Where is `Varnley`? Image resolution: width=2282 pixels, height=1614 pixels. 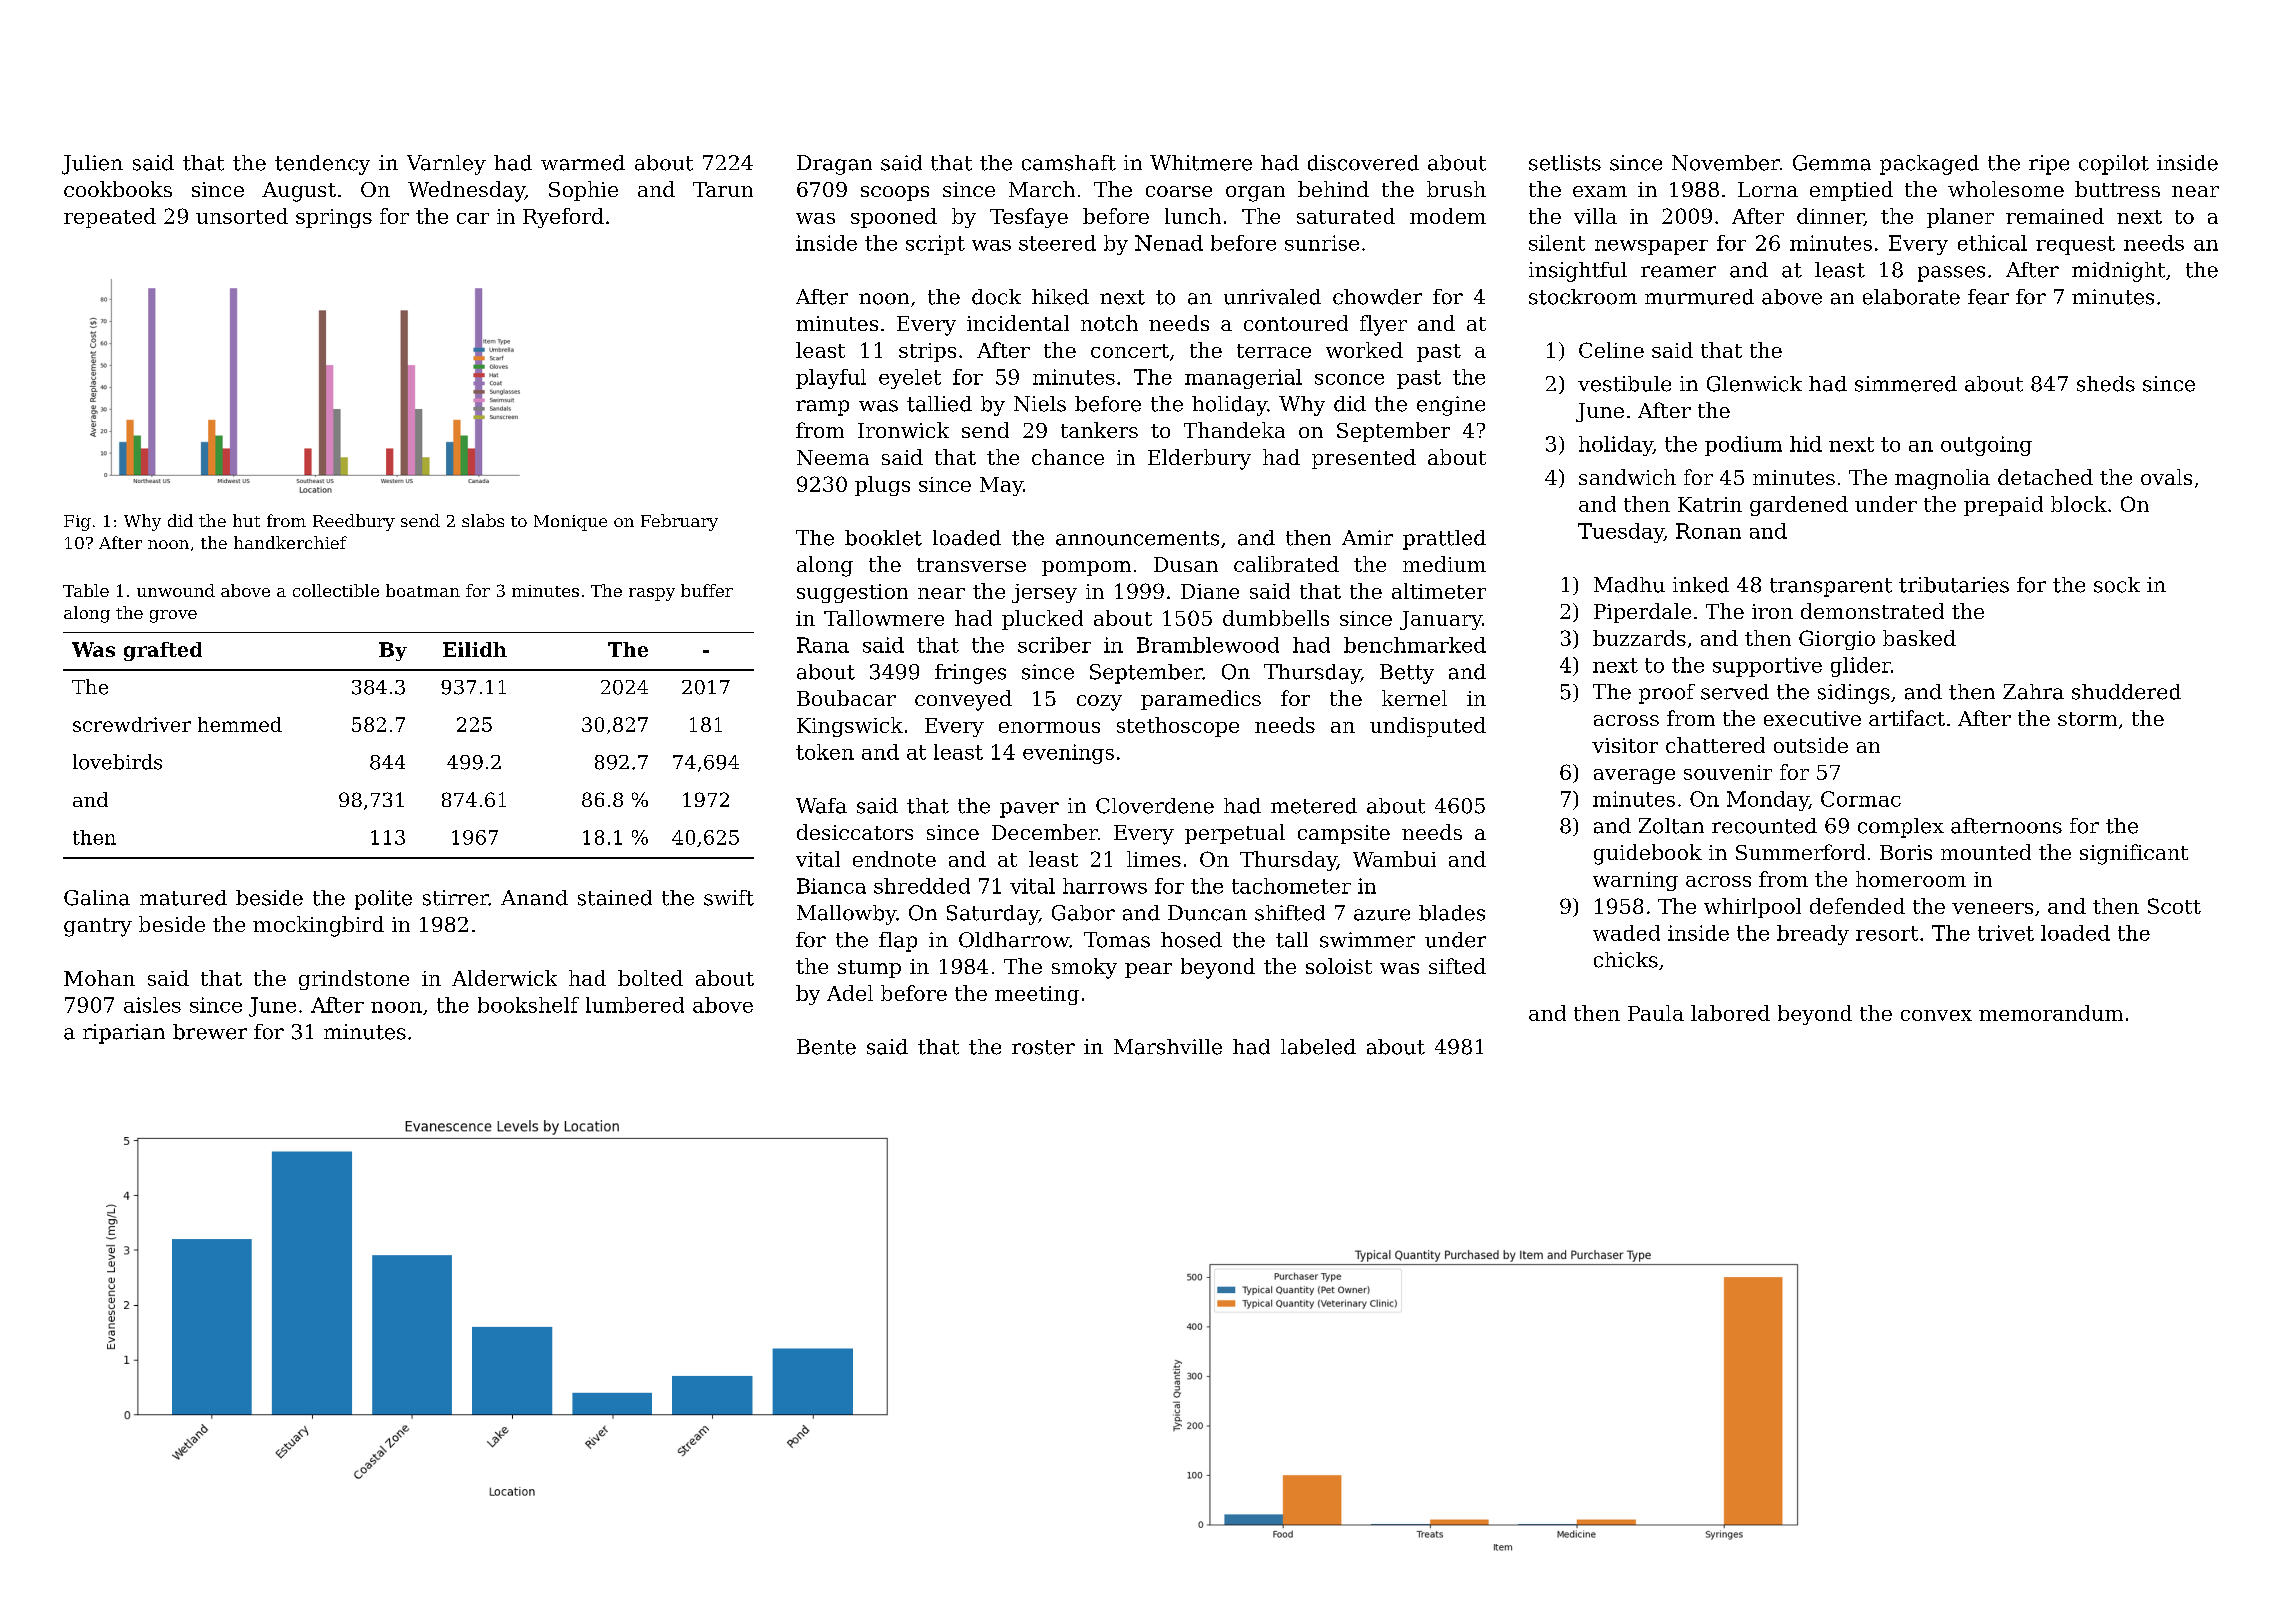
Varnley is located at coordinates (446, 165).
